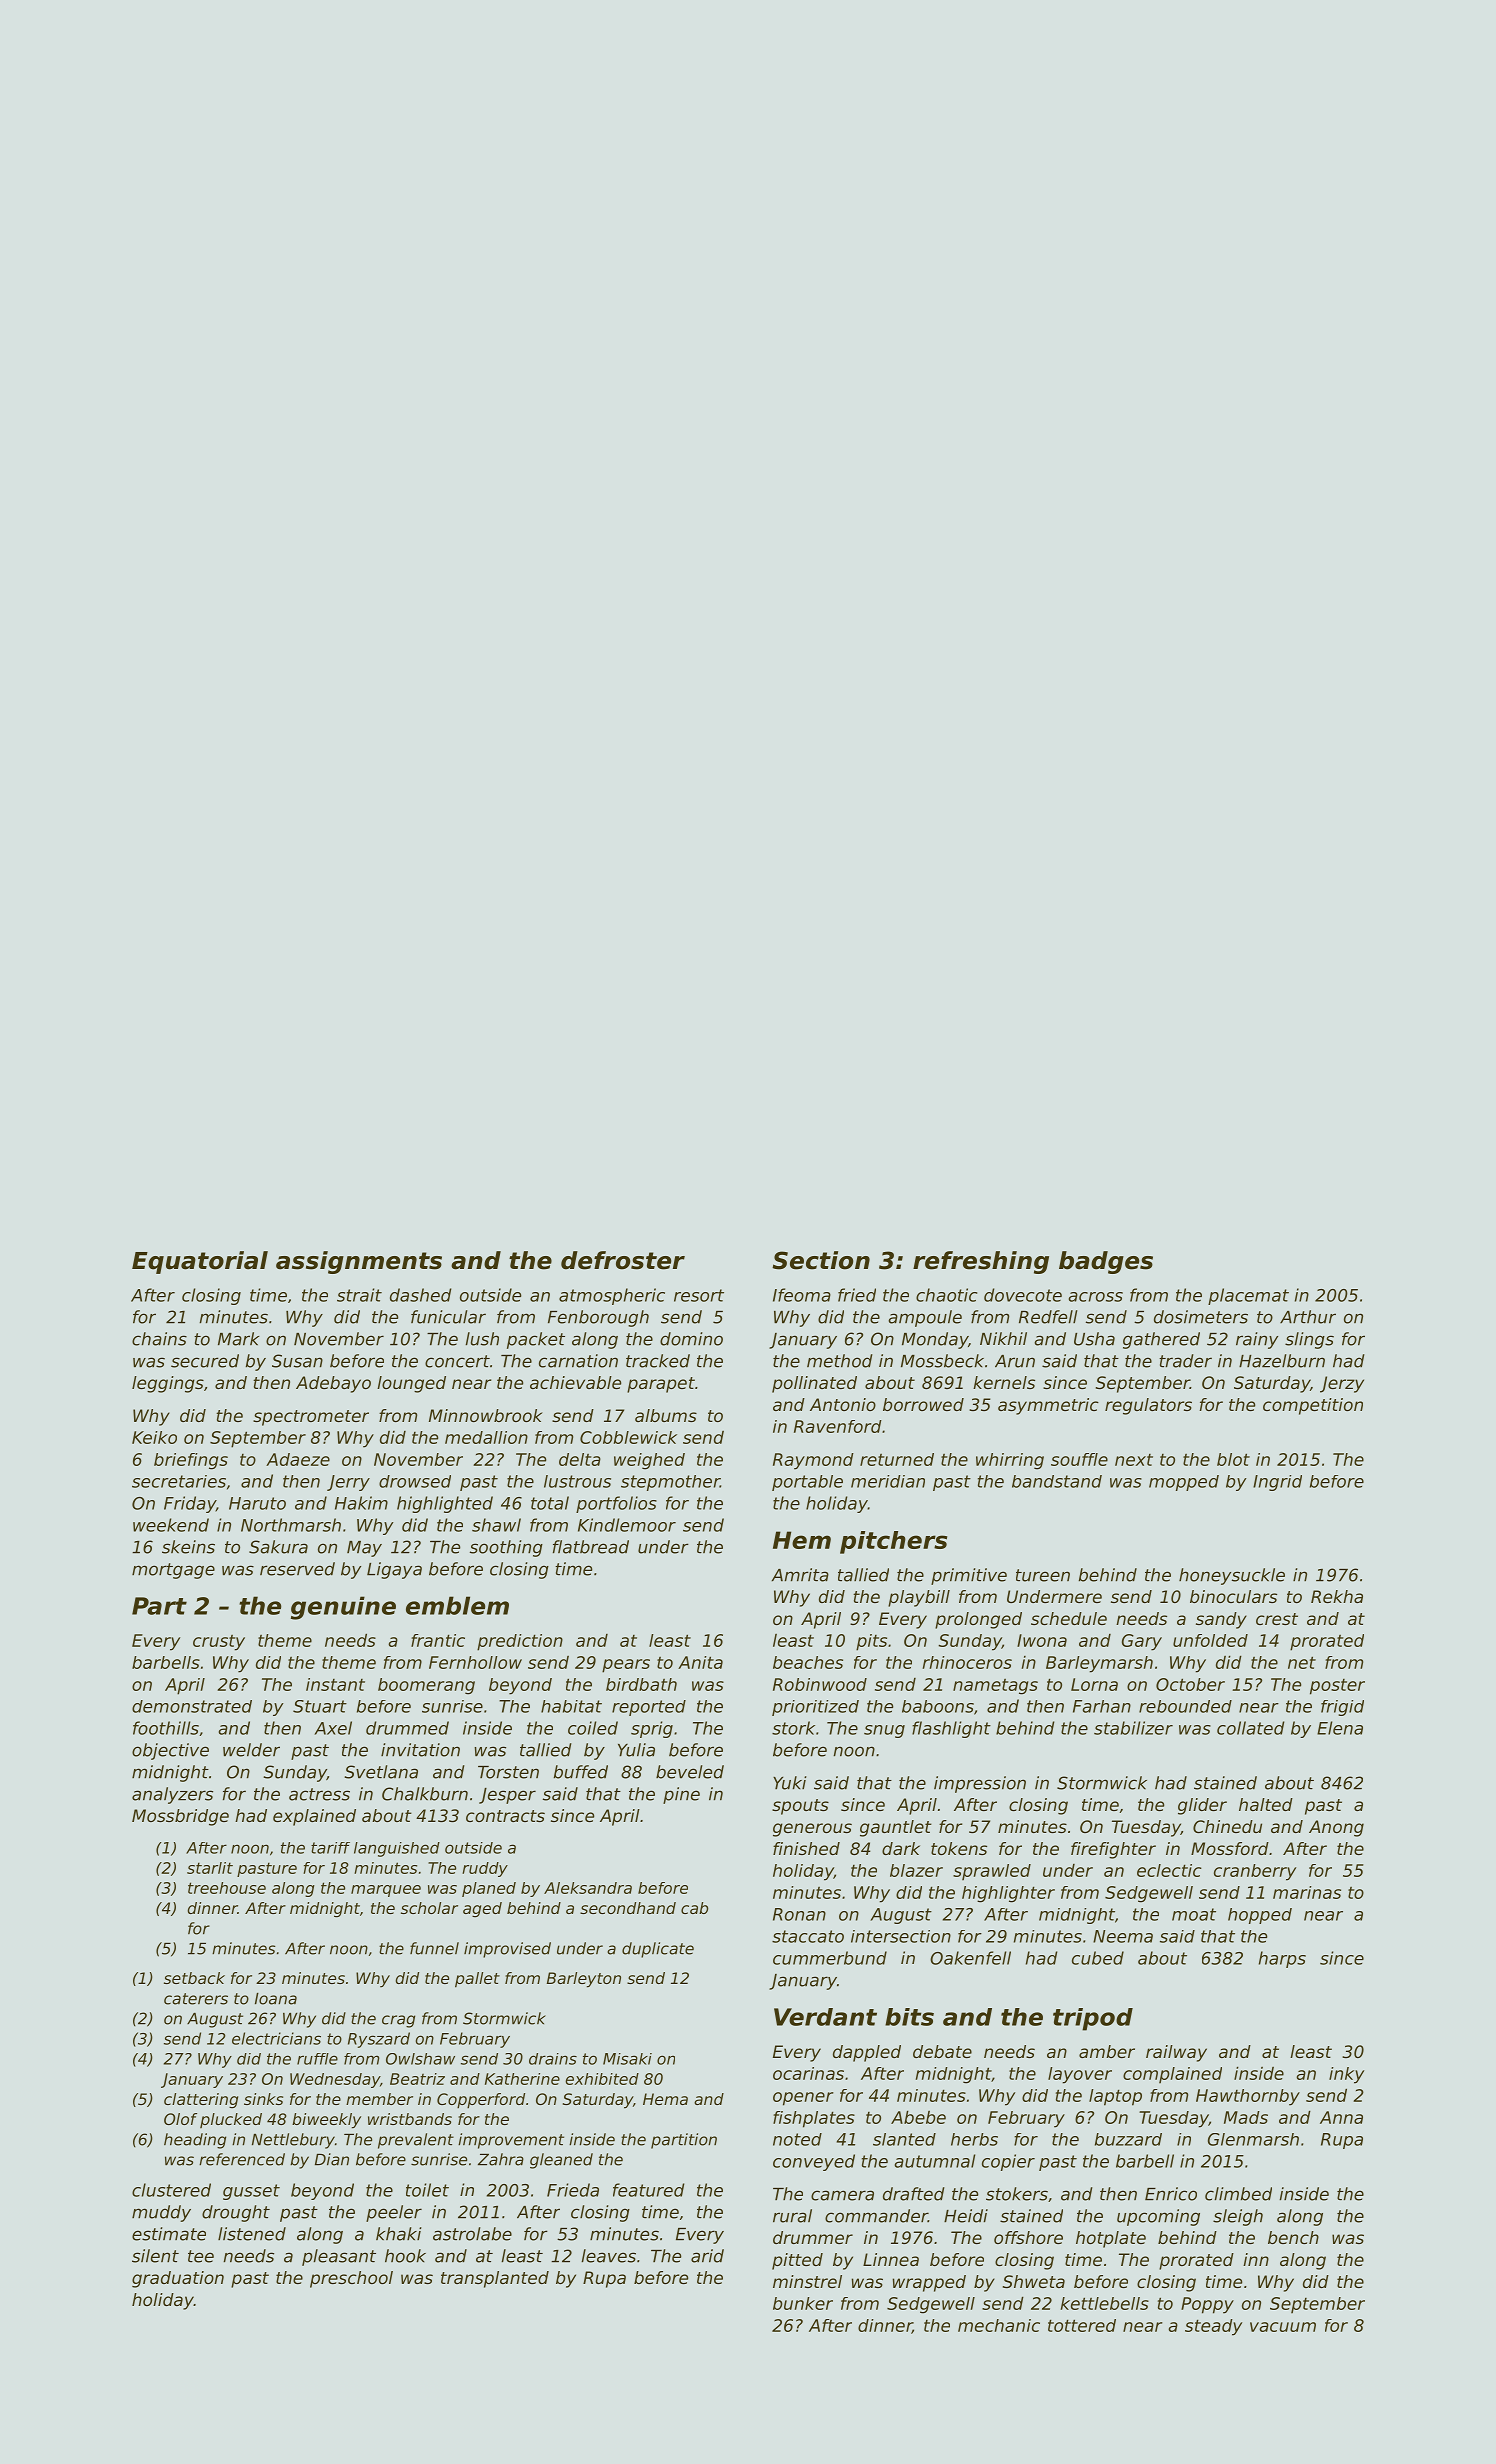 The width and height of the document is (1496, 2464). Describe the element at coordinates (1342, 1384) in the document. I see `Jerzy` at that location.
